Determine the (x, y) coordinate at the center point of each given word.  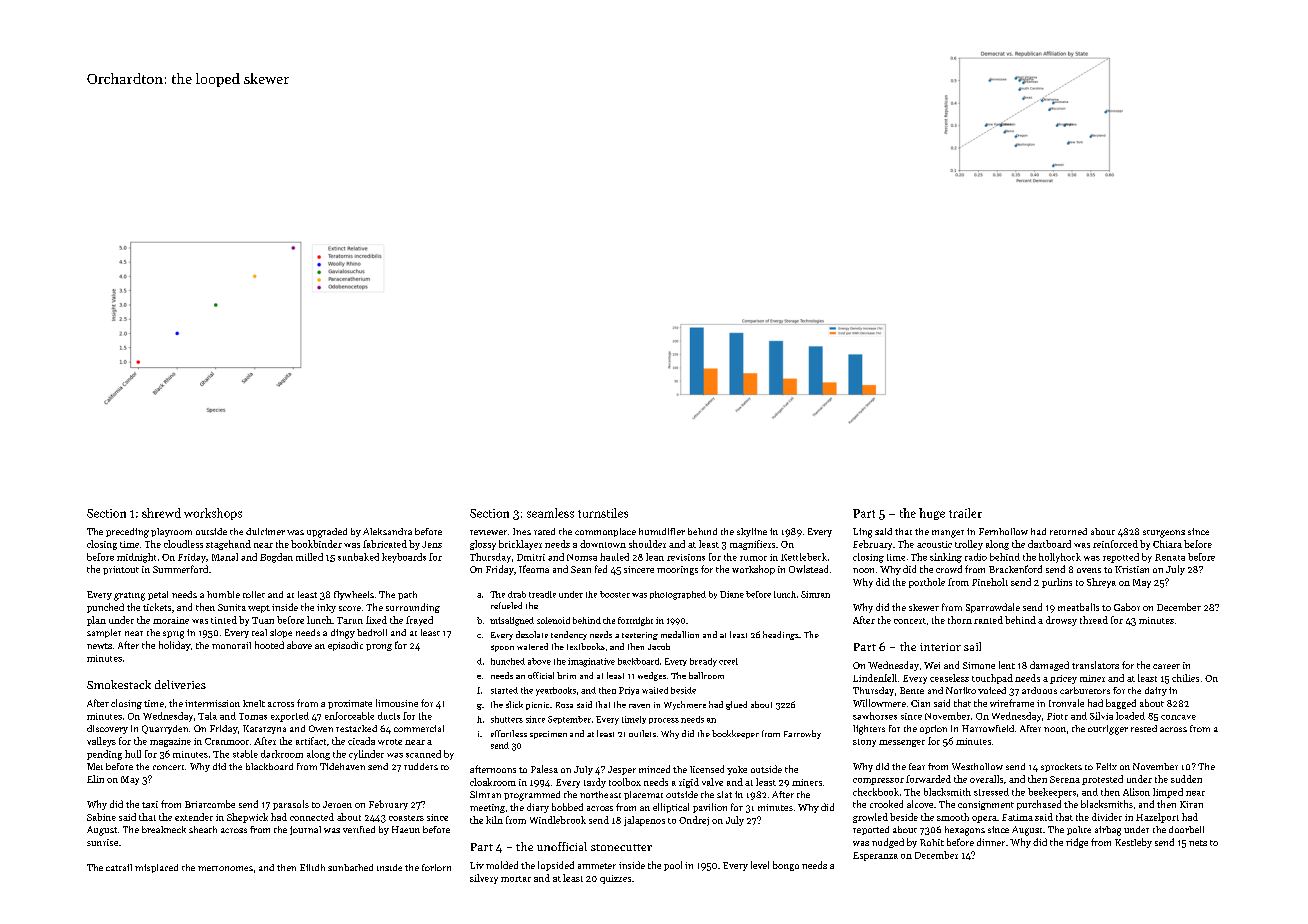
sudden (1186, 779)
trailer (965, 513)
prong (379, 647)
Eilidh (312, 867)
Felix (1106, 766)
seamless (550, 513)
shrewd (161, 513)
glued (736, 705)
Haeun (406, 829)
